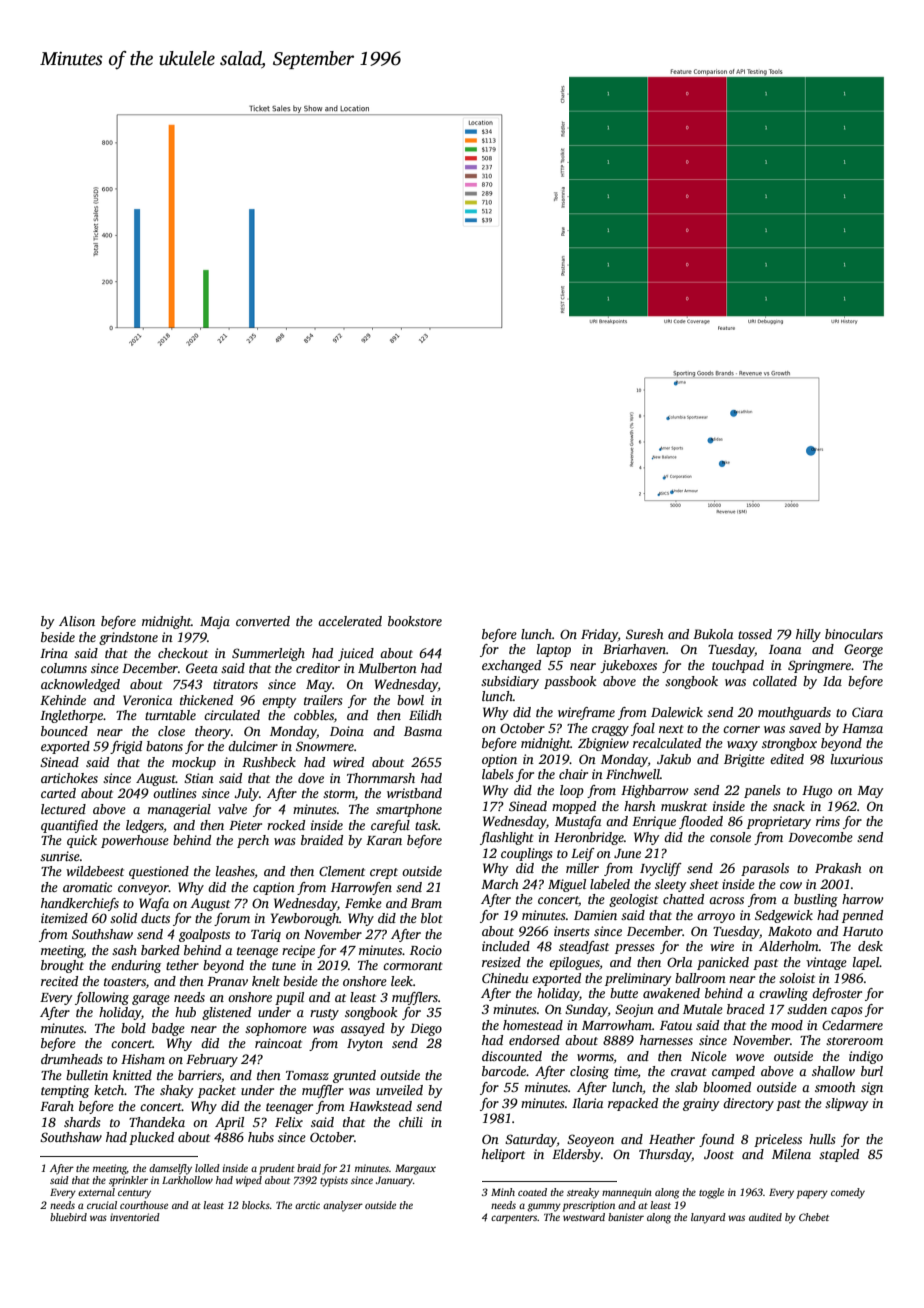 The width and height of the image is (924, 1308). Describe the element at coordinates (426, 903) in the image. I see `Bram` at that location.
